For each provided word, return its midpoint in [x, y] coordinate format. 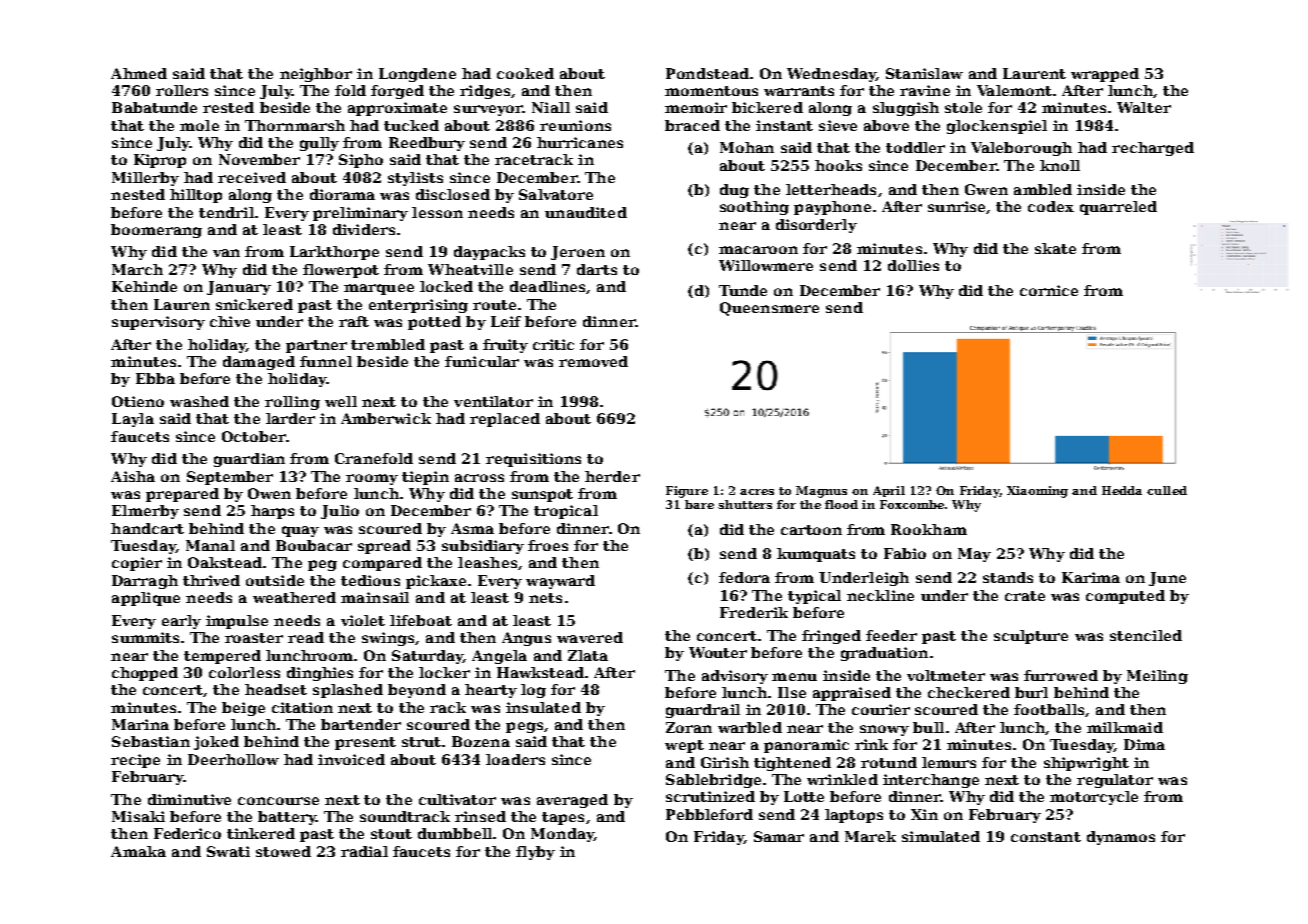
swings [388, 639]
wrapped [1105, 75]
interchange [931, 781]
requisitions [533, 460]
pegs [524, 727]
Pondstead [707, 73]
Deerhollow [233, 759]
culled [1167, 490]
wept [684, 746]
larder [290, 418]
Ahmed [139, 73]
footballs [1049, 709]
